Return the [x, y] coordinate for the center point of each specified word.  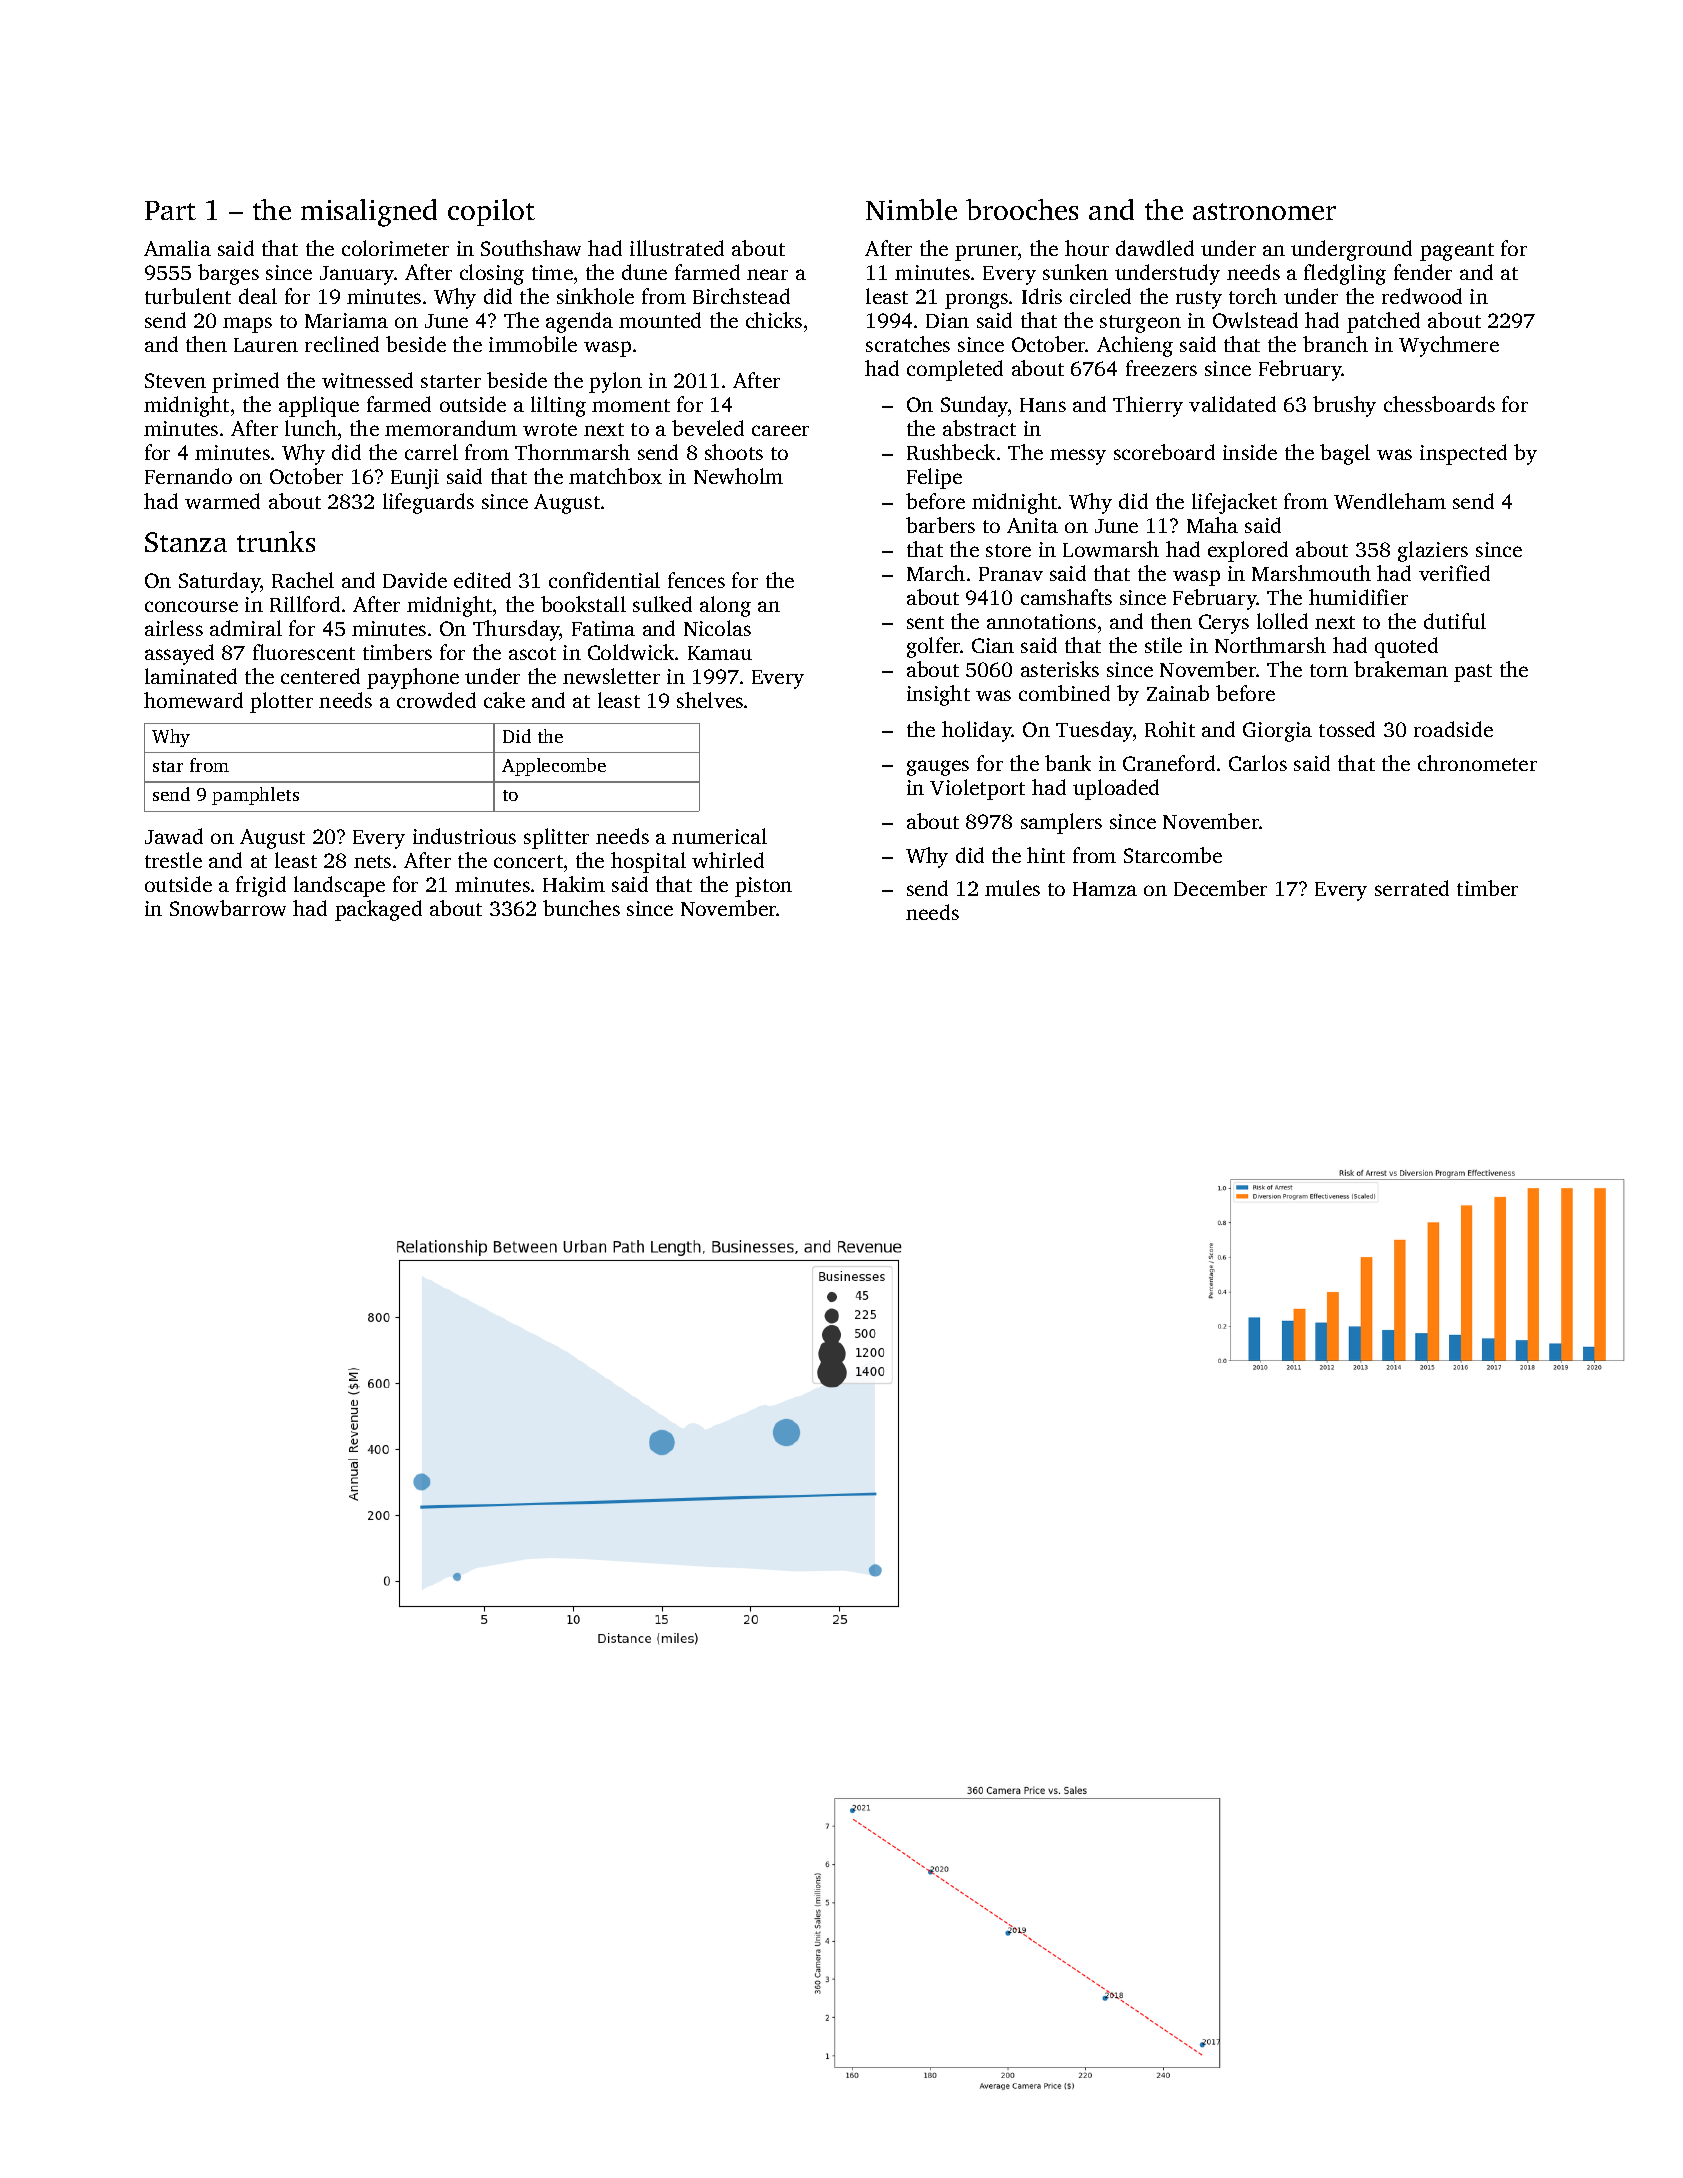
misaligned [369, 213]
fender [1423, 272]
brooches [1022, 209]
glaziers [1433, 551]
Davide [415, 580]
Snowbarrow [228, 908]
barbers [940, 525]
